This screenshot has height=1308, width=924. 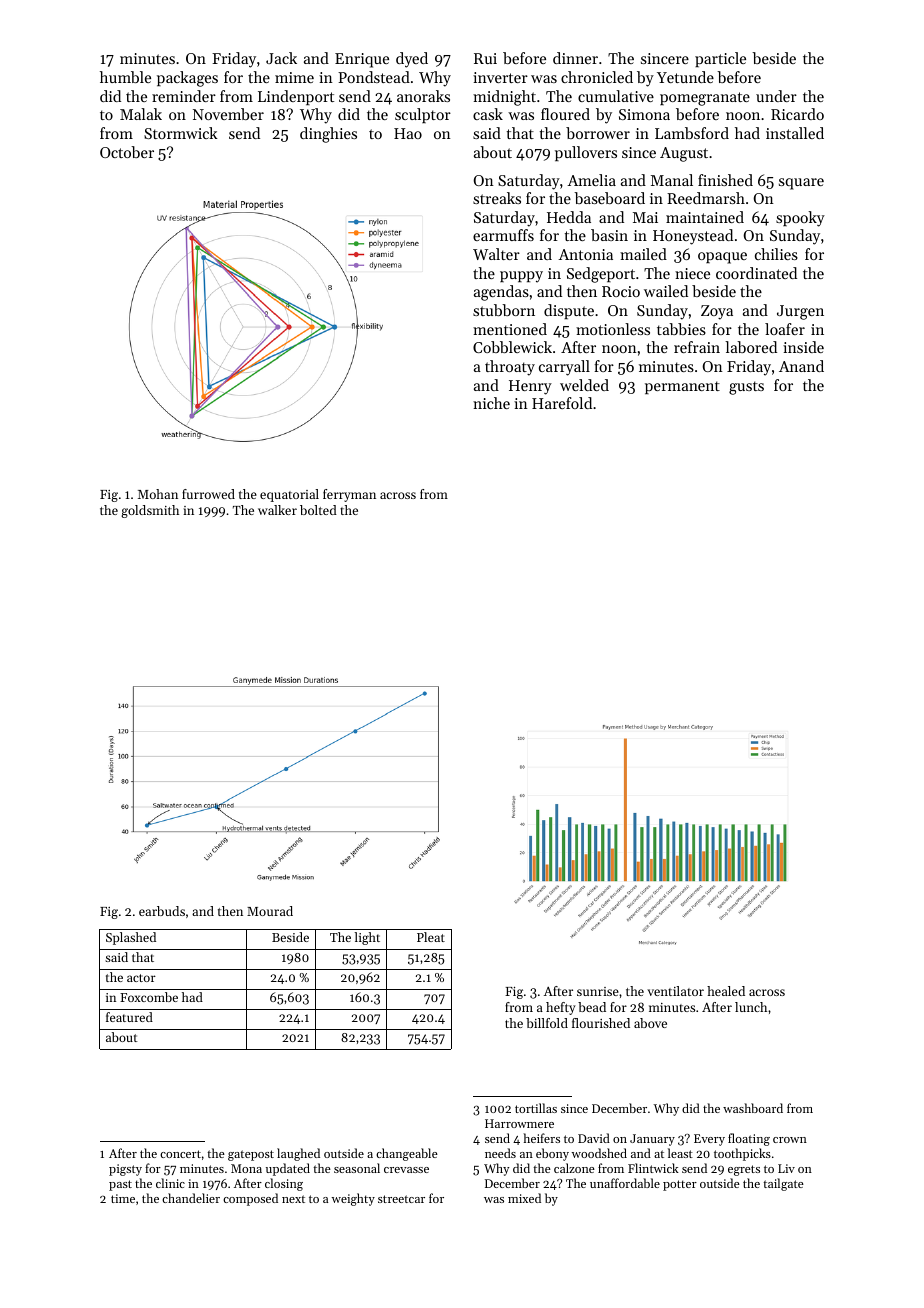 I want to click on Rui, so click(x=485, y=58).
